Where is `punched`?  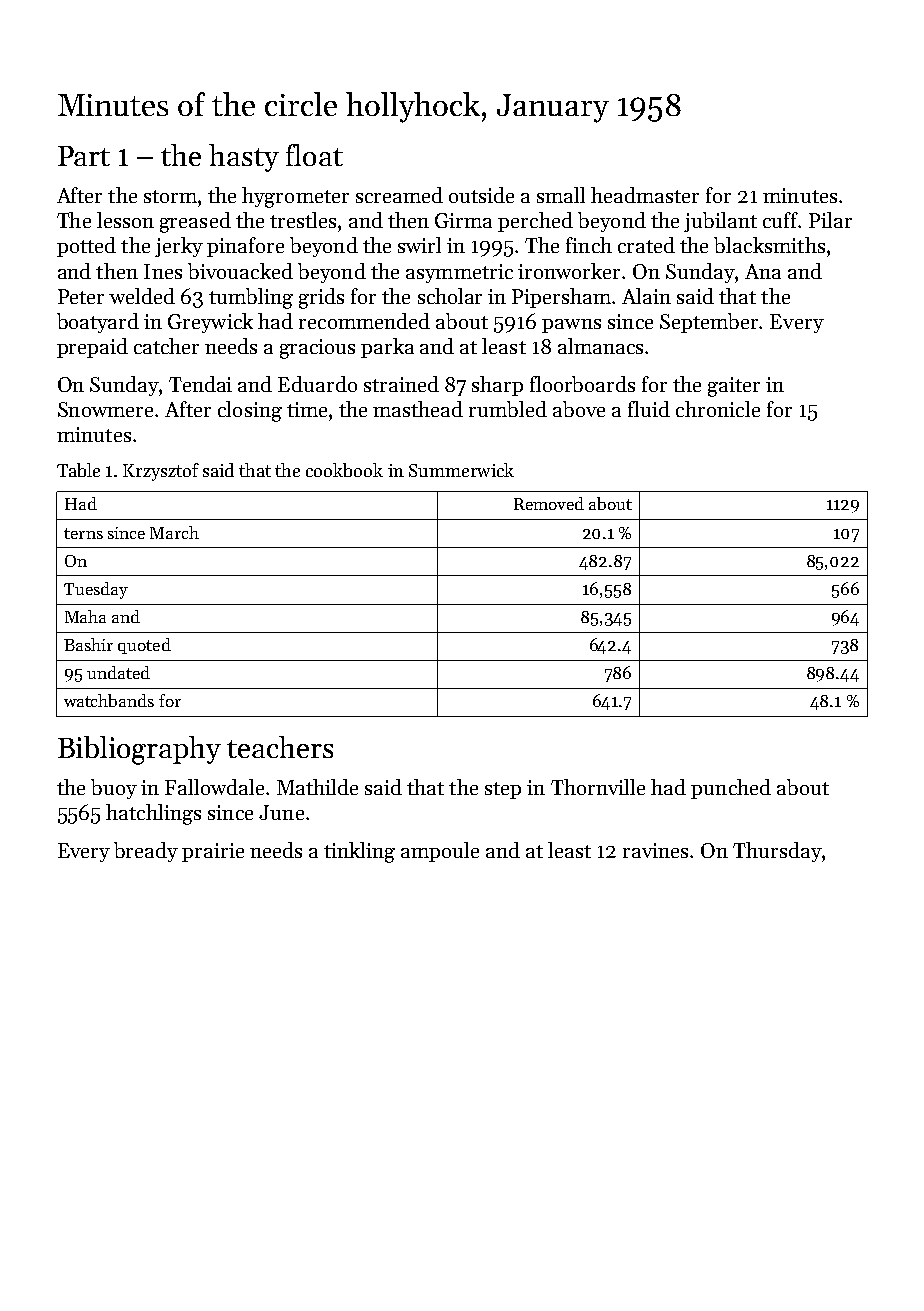 punched is located at coordinates (731, 789).
